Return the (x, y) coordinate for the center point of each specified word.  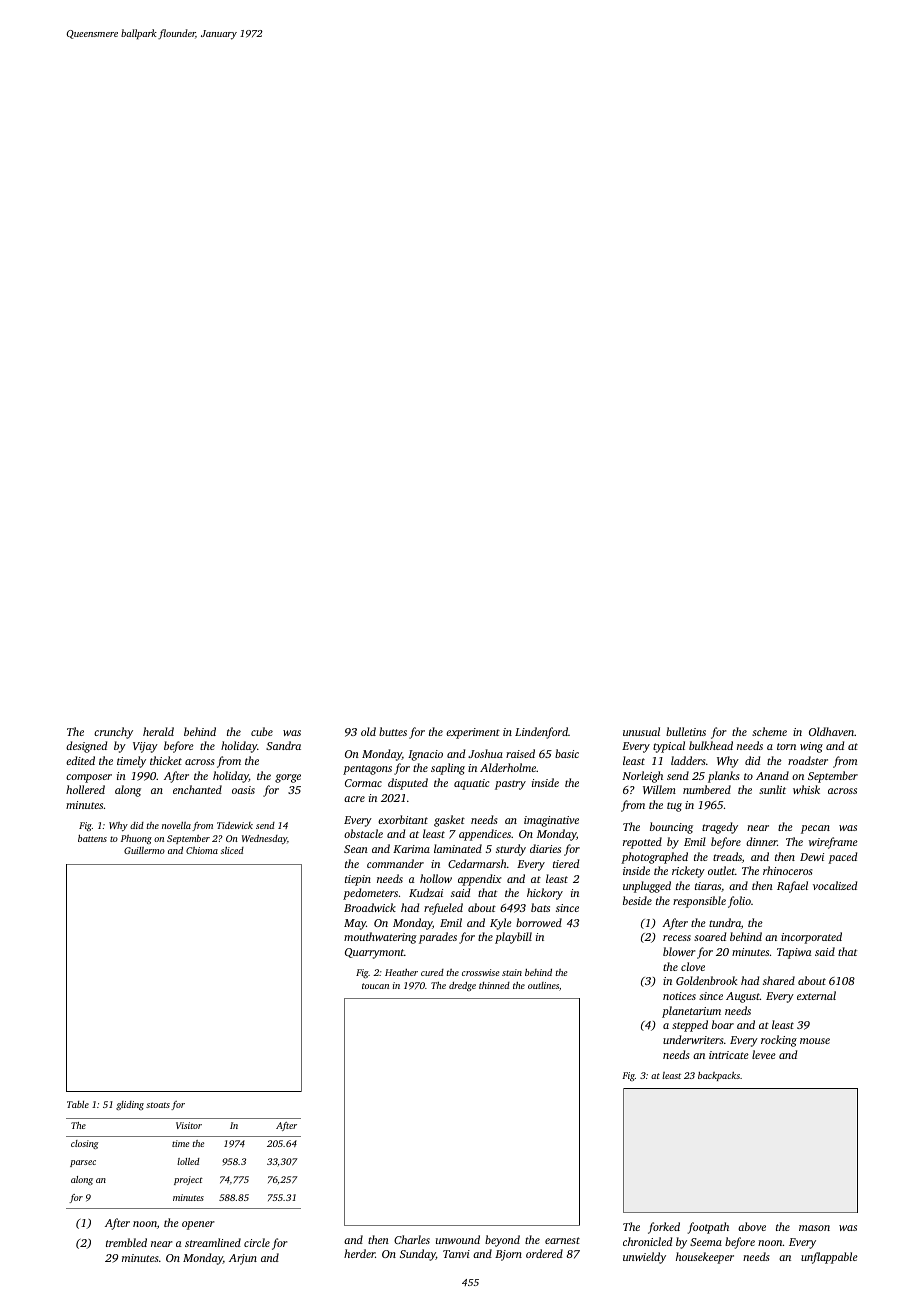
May (355, 924)
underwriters (693, 1039)
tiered (566, 863)
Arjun (243, 1259)
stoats (158, 1105)
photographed (654, 858)
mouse (815, 1041)
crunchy (113, 733)
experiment (473, 733)
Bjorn (508, 1255)
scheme (769, 731)
